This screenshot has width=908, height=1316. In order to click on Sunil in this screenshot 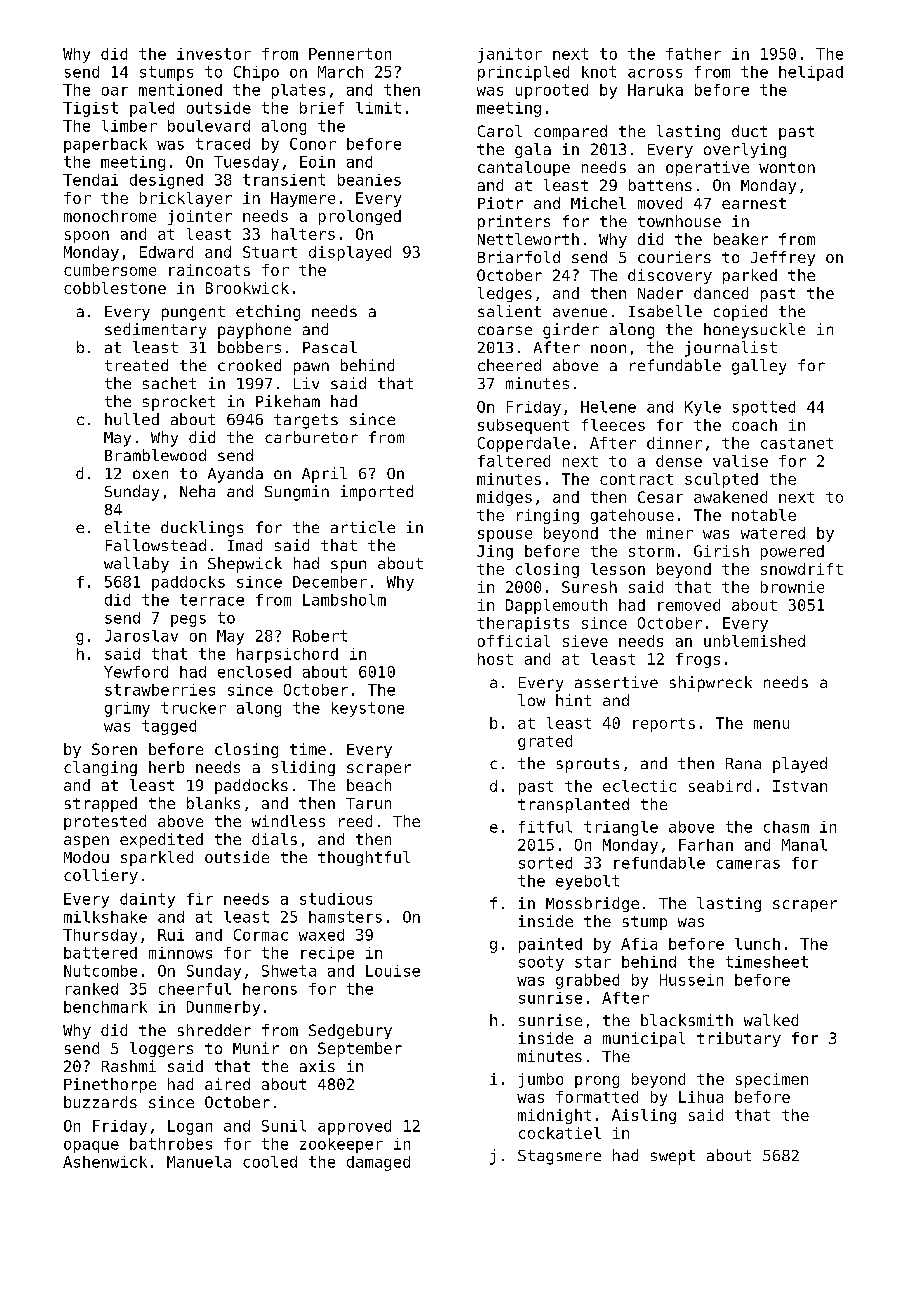, I will do `click(284, 1126)`.
